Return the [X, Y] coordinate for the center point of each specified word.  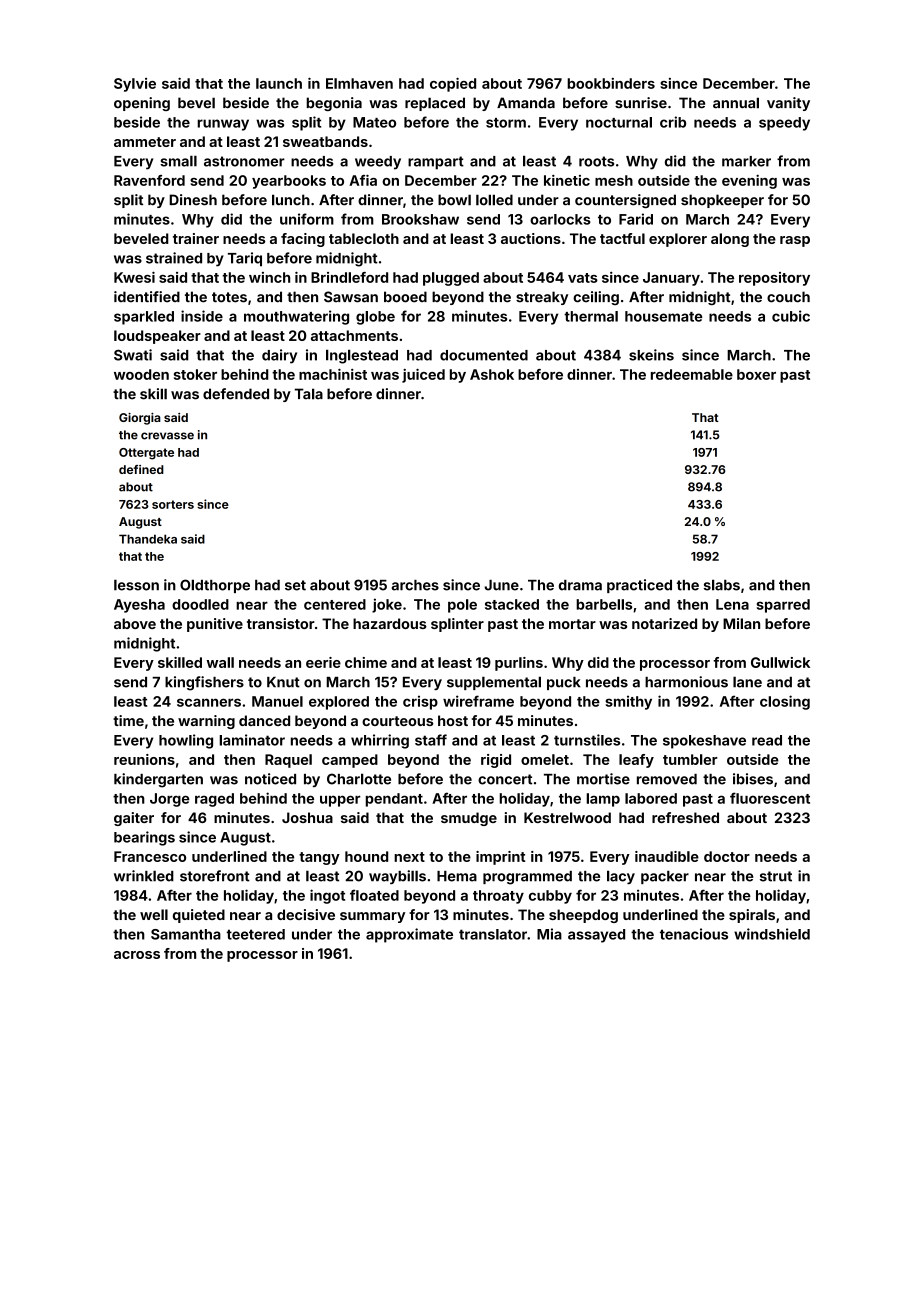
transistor [281, 623]
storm [506, 123]
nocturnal [619, 122]
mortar [572, 624]
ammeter [145, 142]
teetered [256, 934]
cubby [550, 897]
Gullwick [780, 662]
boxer [756, 374]
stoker [195, 374]
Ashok [492, 374]
